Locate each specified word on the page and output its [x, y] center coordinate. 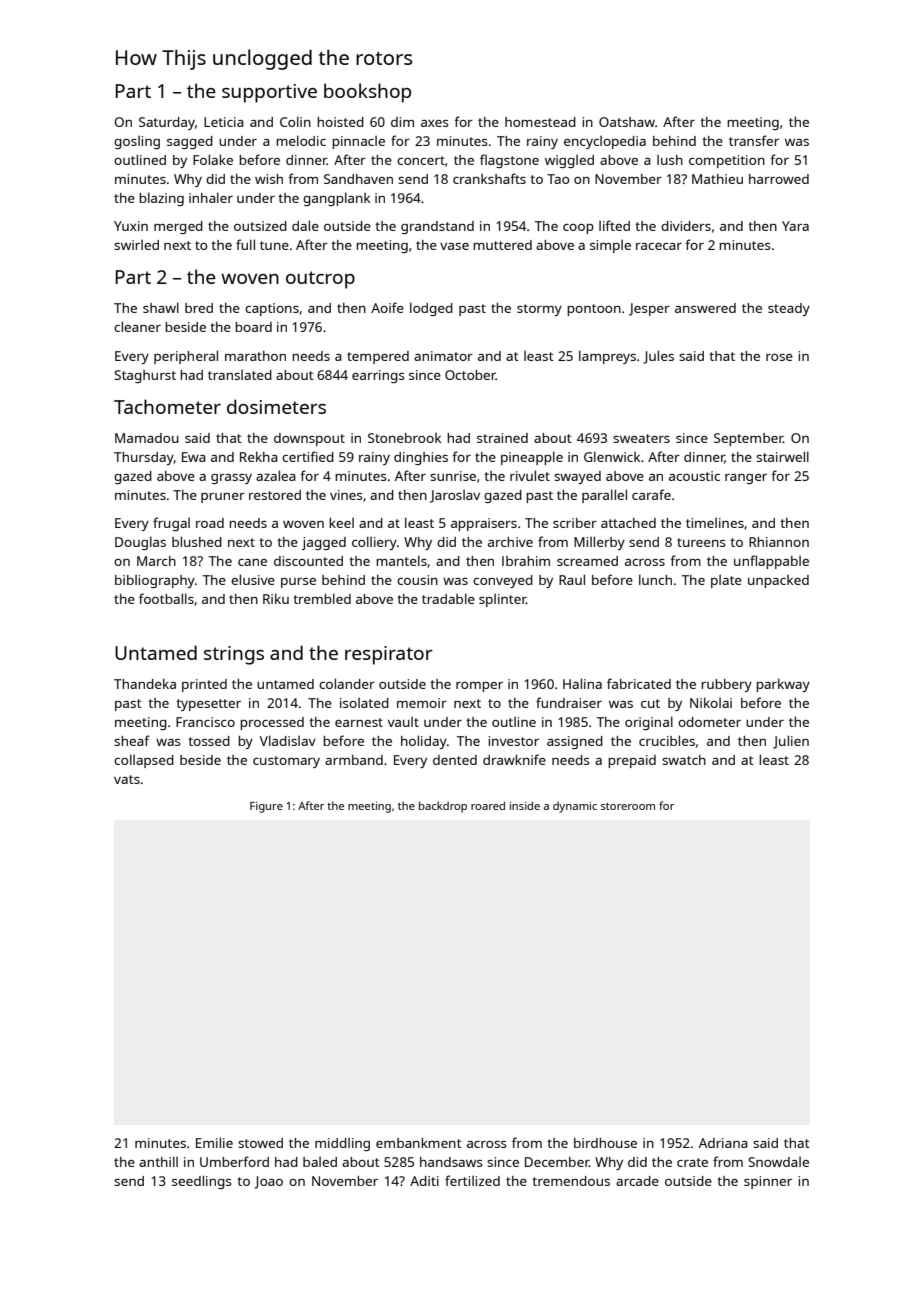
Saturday [167, 123]
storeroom [628, 806]
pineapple [532, 458]
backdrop [443, 807]
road [210, 523]
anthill [158, 1161]
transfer [754, 140]
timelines [715, 523]
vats [127, 779]
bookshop [367, 93]
